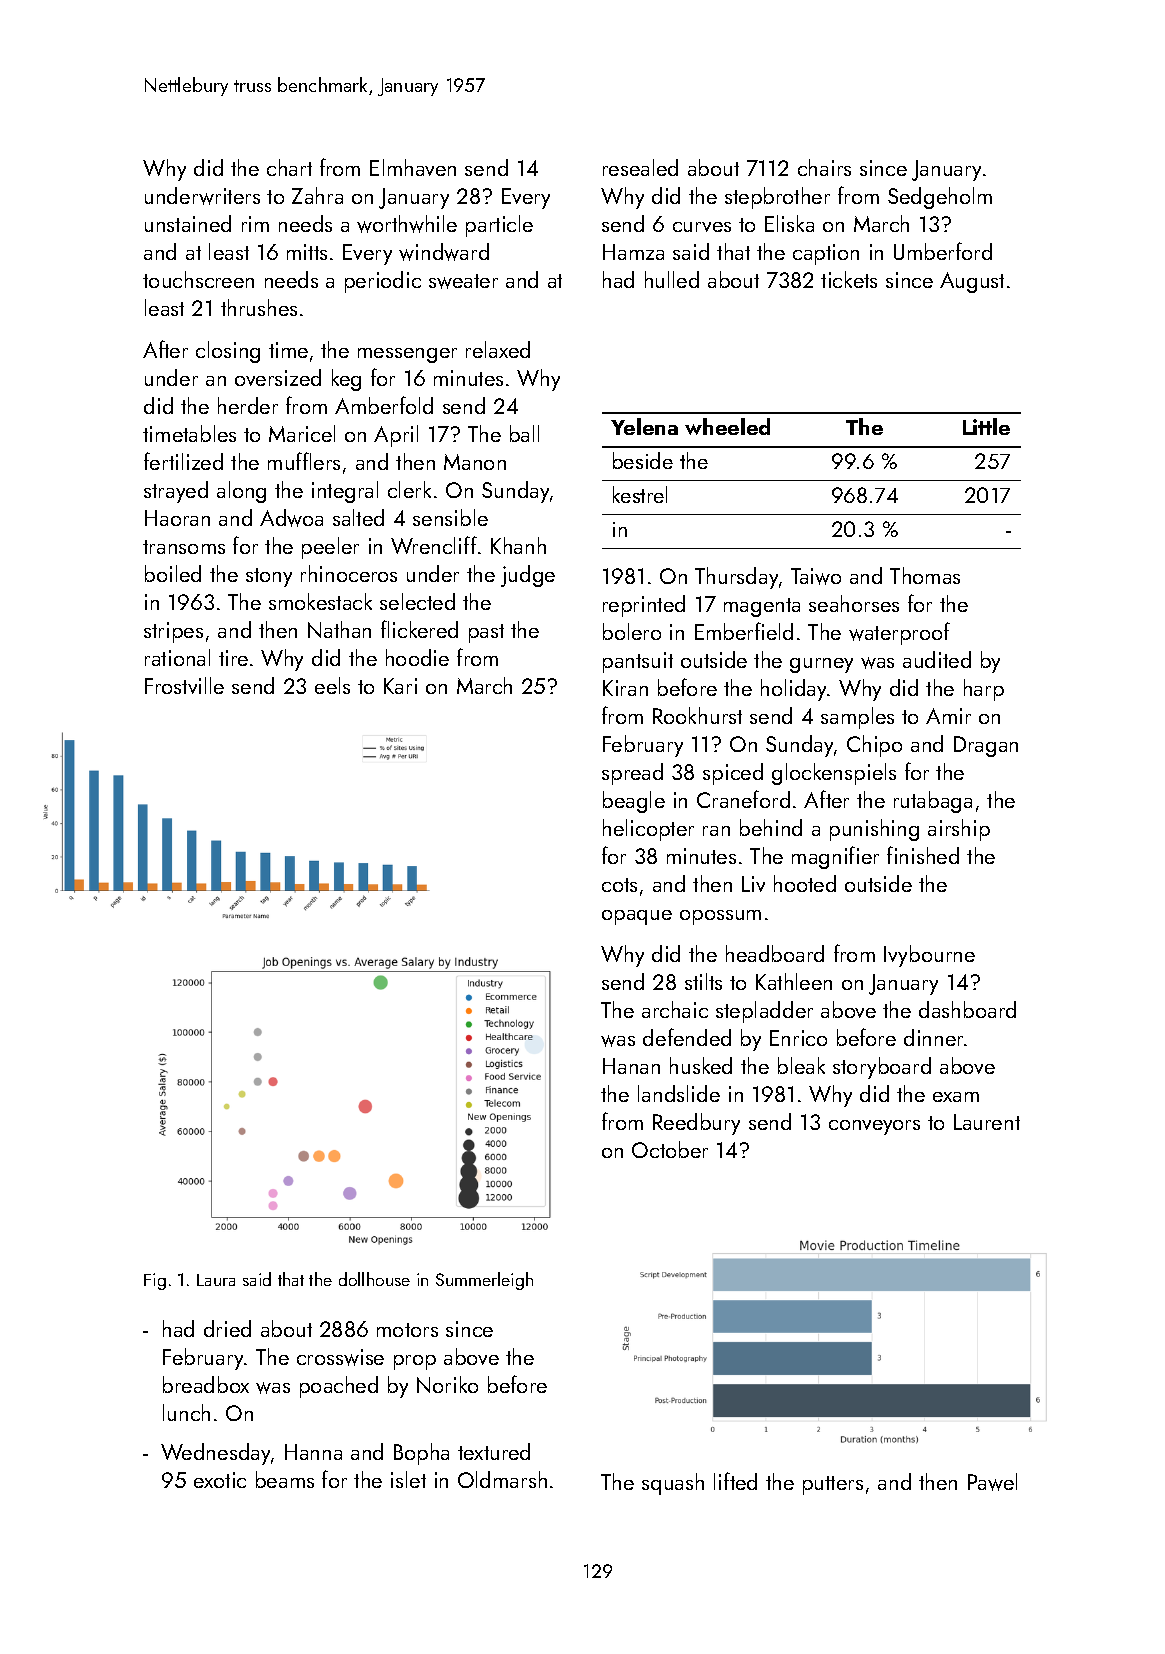 This image has width=1165, height=1654. Describe the element at coordinates (475, 462) in the image. I see `Manon` at that location.
